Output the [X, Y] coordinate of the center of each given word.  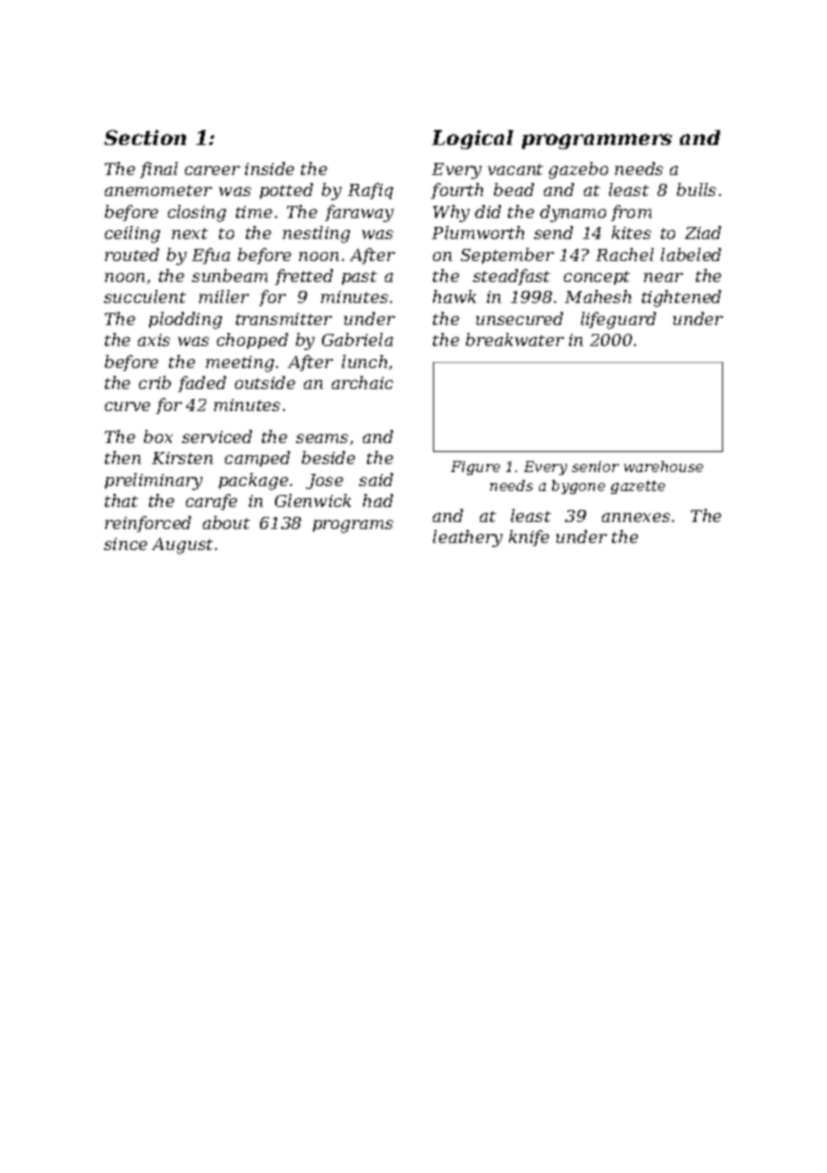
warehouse [663, 466]
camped [257, 459]
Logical [472, 139]
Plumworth [478, 232]
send [553, 232]
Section [145, 137]
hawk [454, 296]
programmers [597, 141]
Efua [211, 256]
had [378, 500]
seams [322, 438]
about [226, 522]
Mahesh [598, 296]
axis [154, 340]
